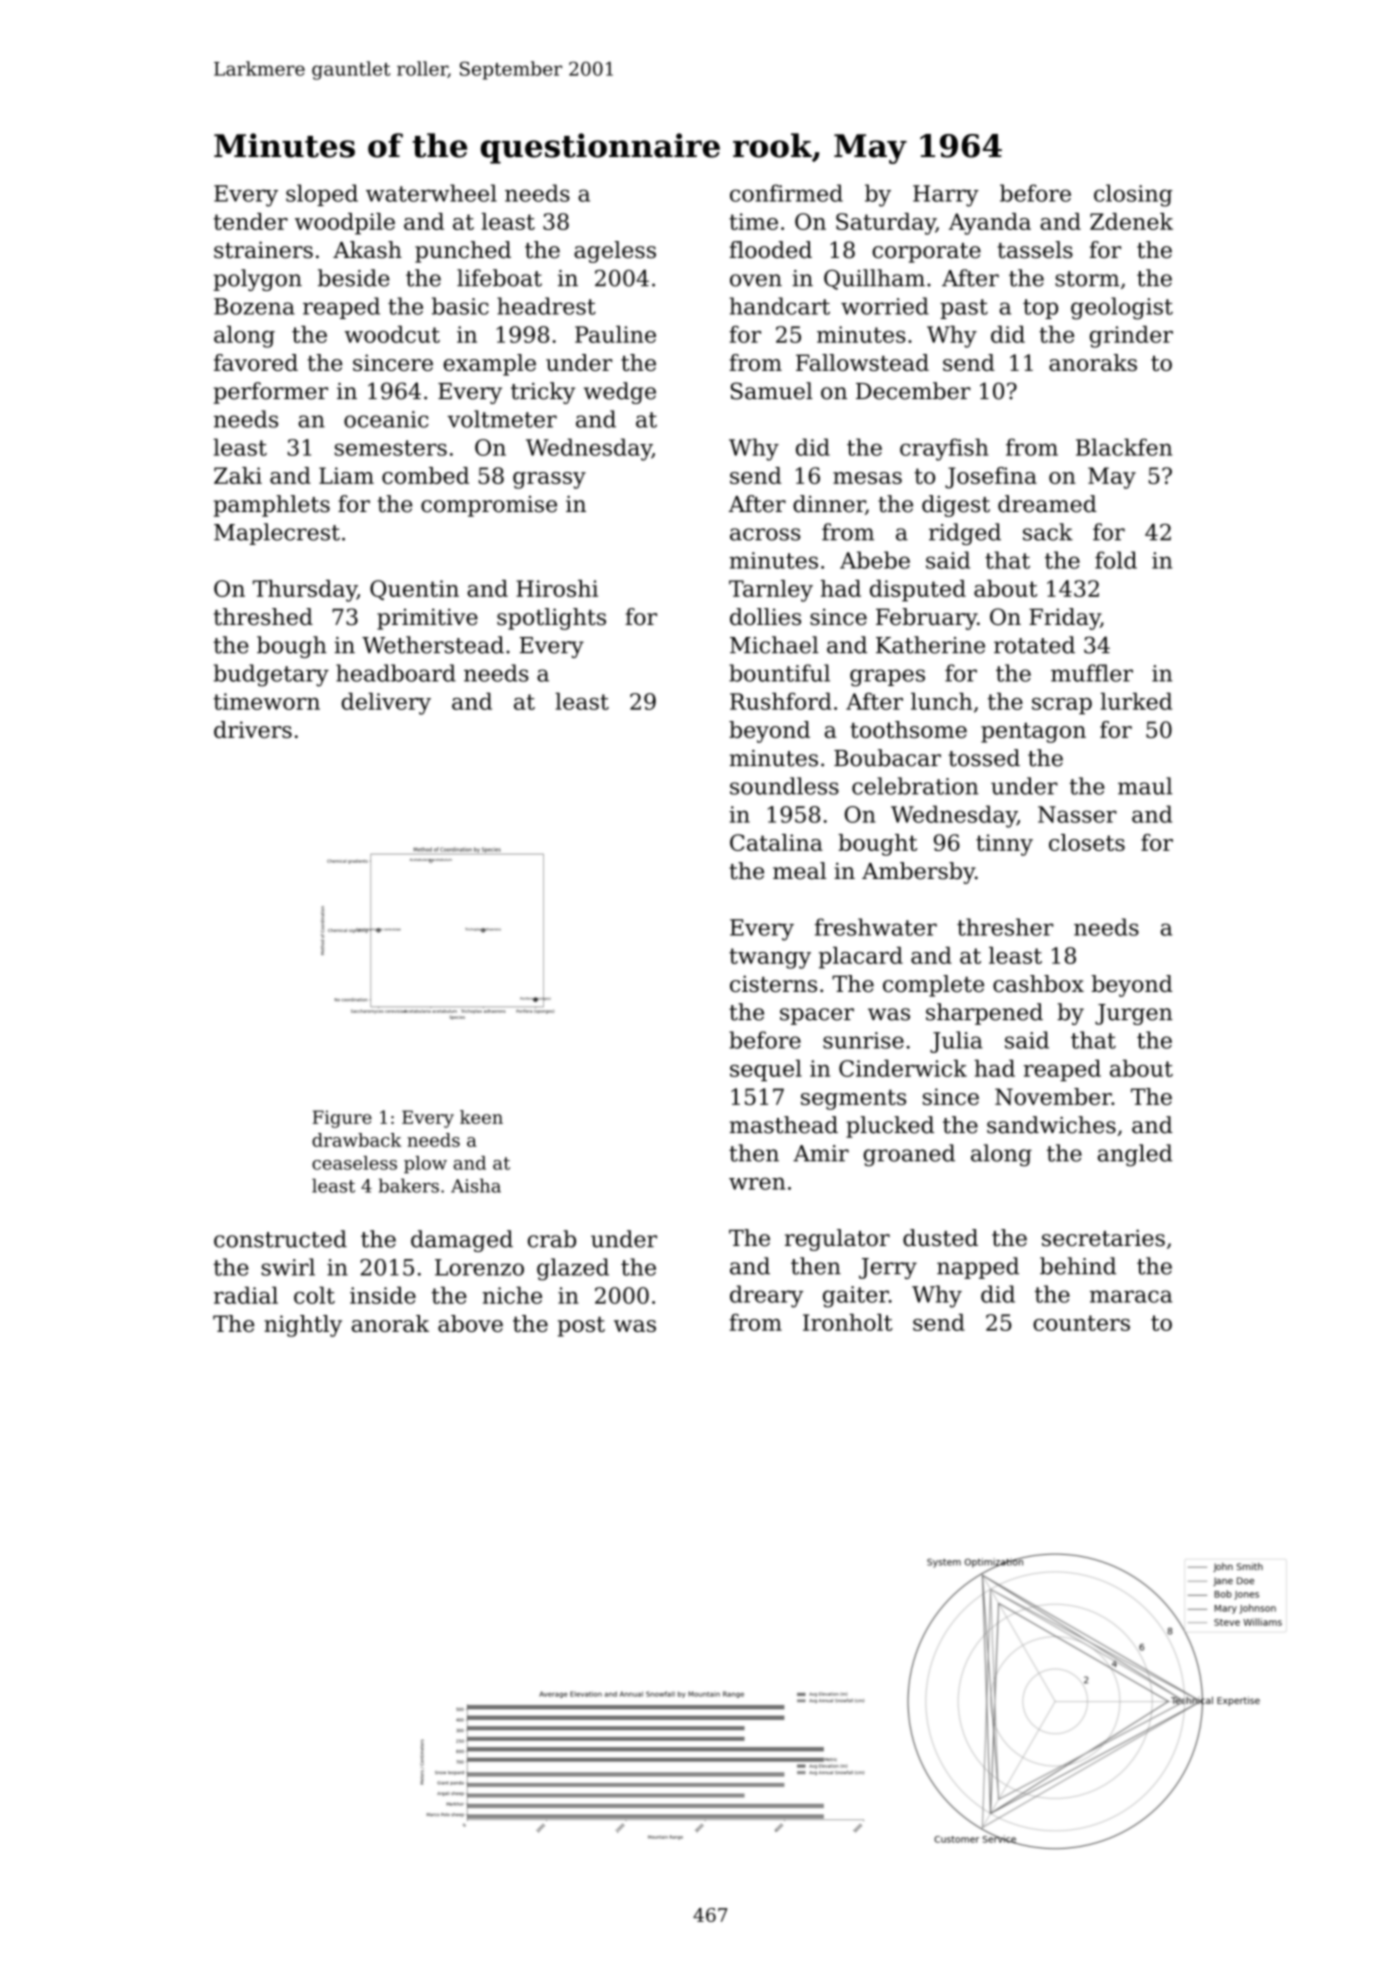 This screenshot has width=1386, height=1969. Describe the element at coordinates (1034, 645) in the screenshot. I see `rotated` at that location.
